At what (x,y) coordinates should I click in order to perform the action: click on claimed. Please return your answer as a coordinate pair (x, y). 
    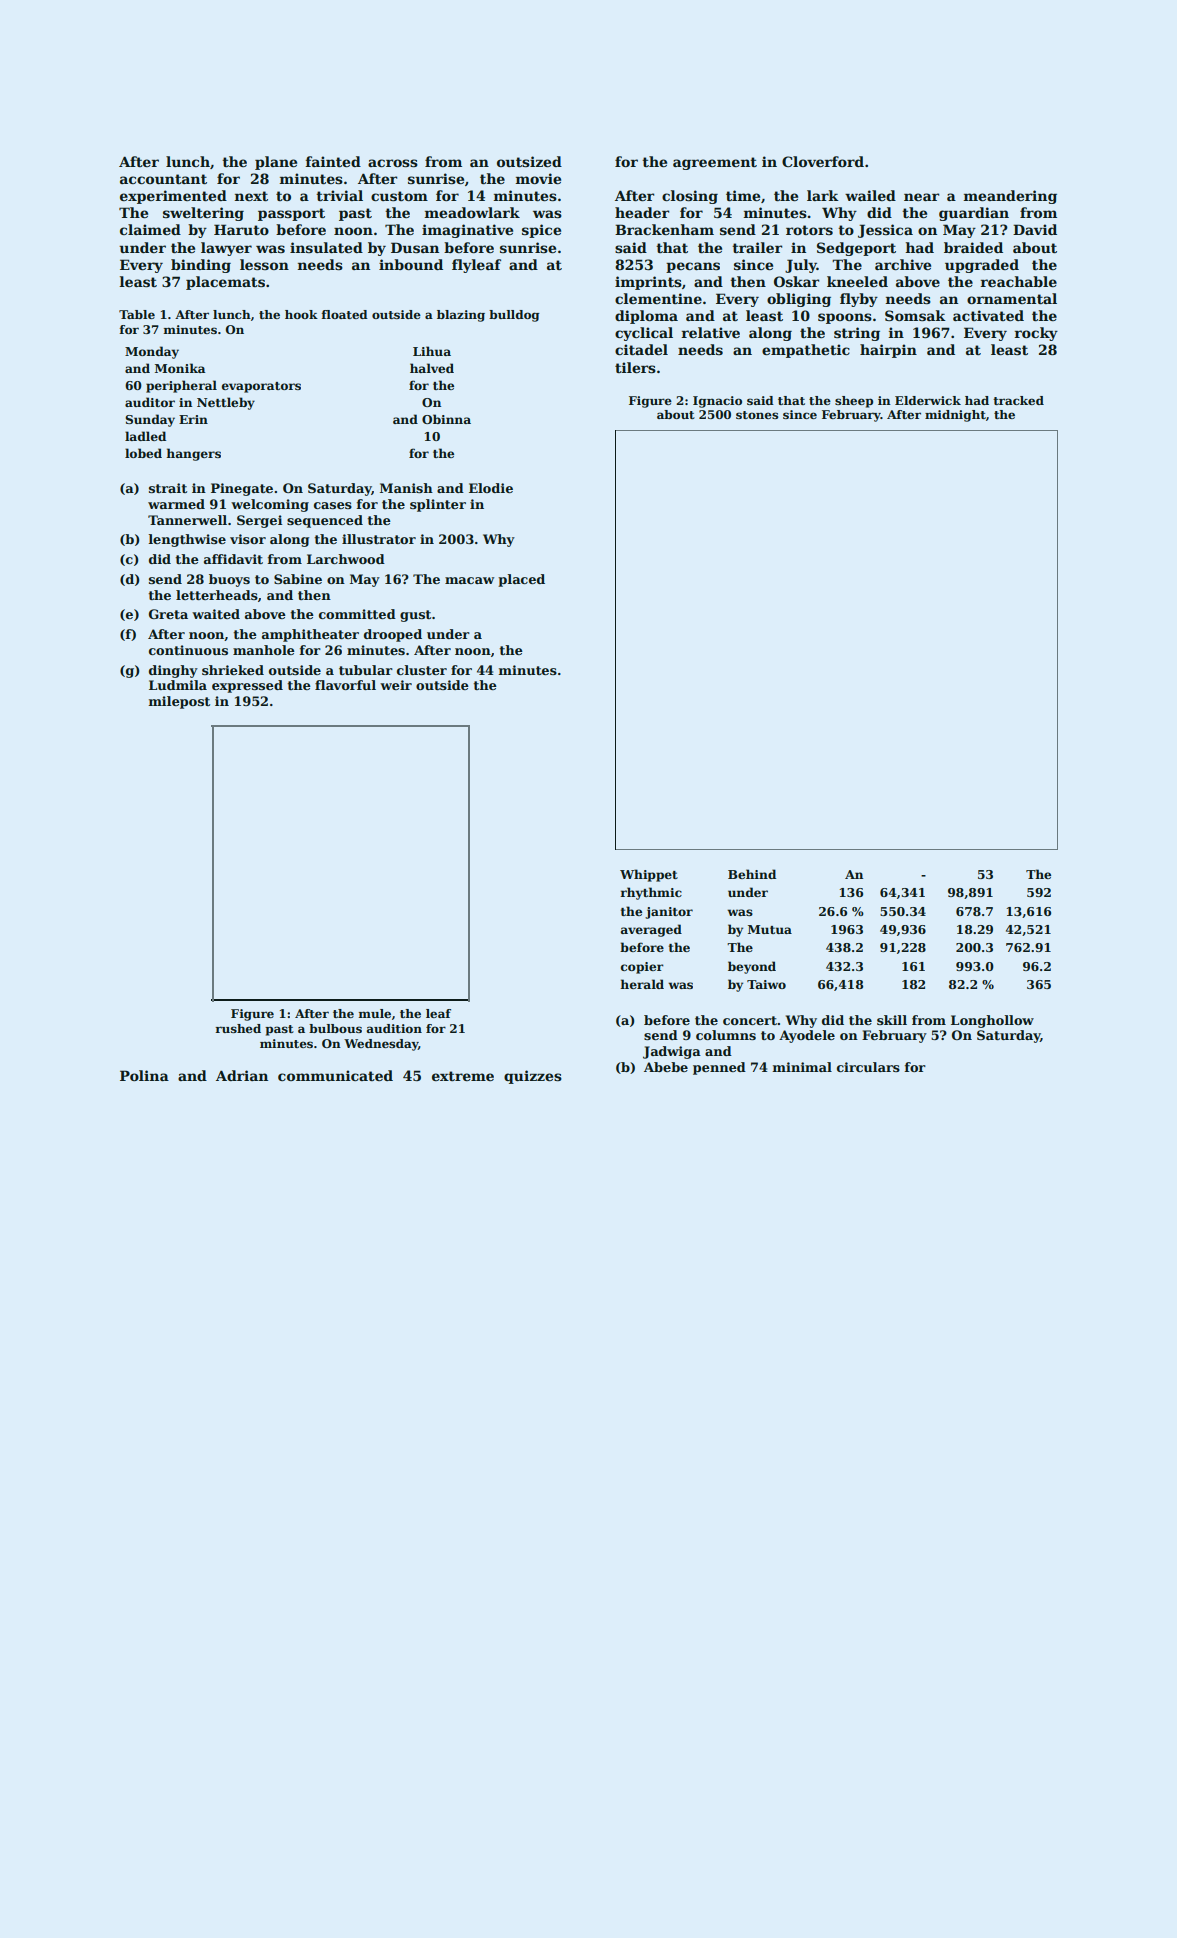
    Looking at the image, I should click on (150, 229).
